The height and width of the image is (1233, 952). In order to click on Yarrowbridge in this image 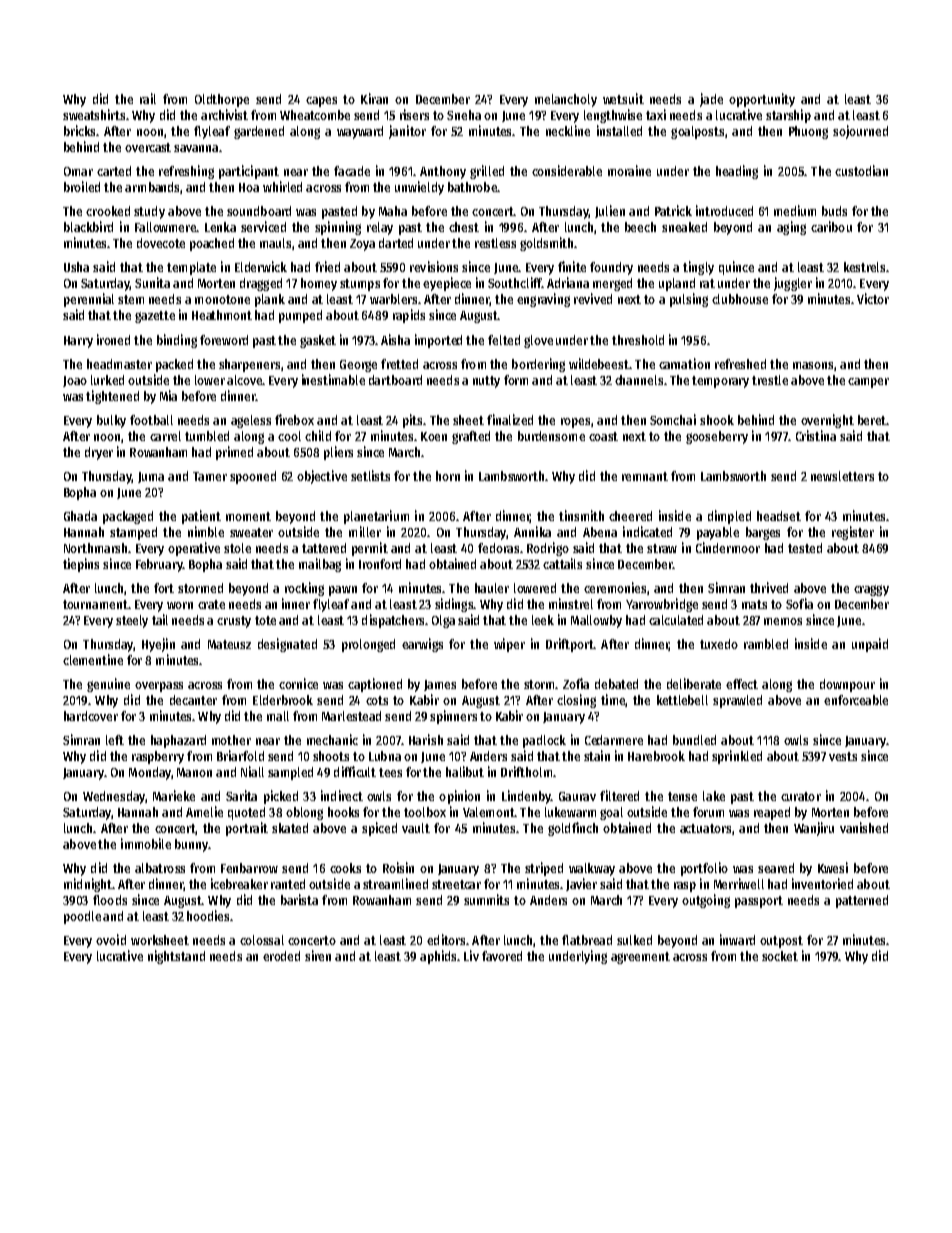, I will do `click(662, 605)`.
